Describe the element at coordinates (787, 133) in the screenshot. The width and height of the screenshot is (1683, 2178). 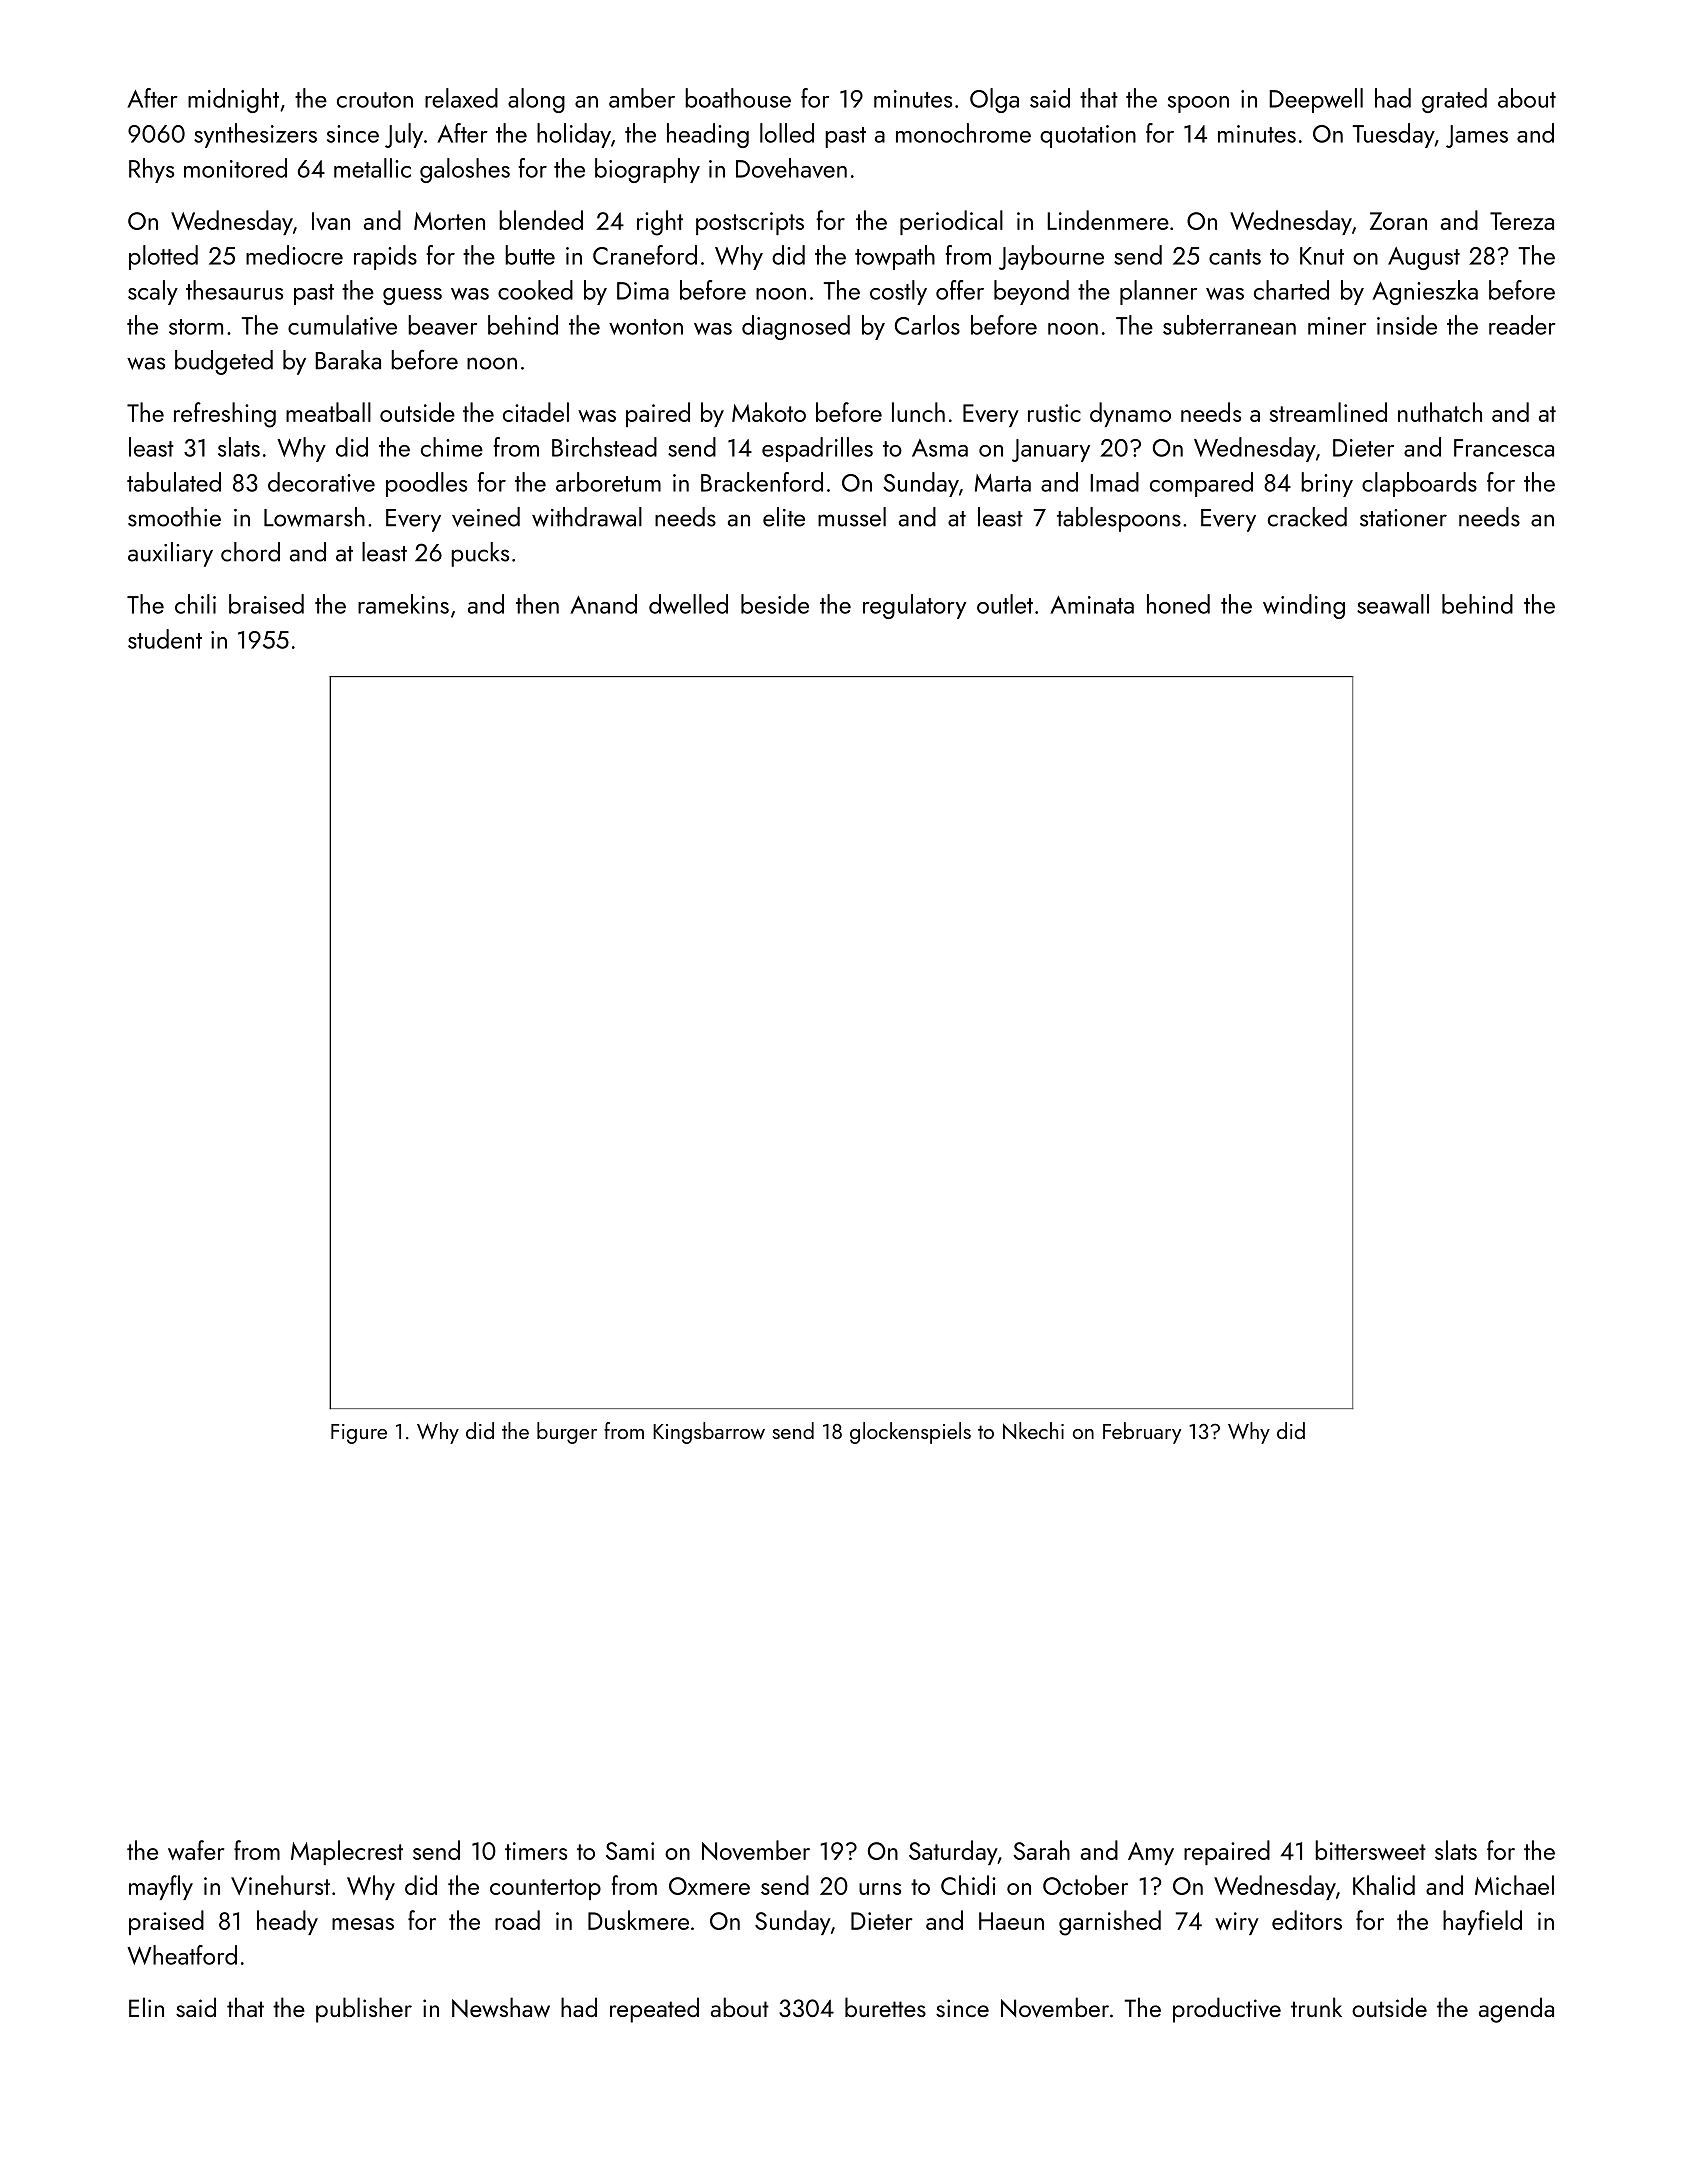
I see `lolled` at that location.
